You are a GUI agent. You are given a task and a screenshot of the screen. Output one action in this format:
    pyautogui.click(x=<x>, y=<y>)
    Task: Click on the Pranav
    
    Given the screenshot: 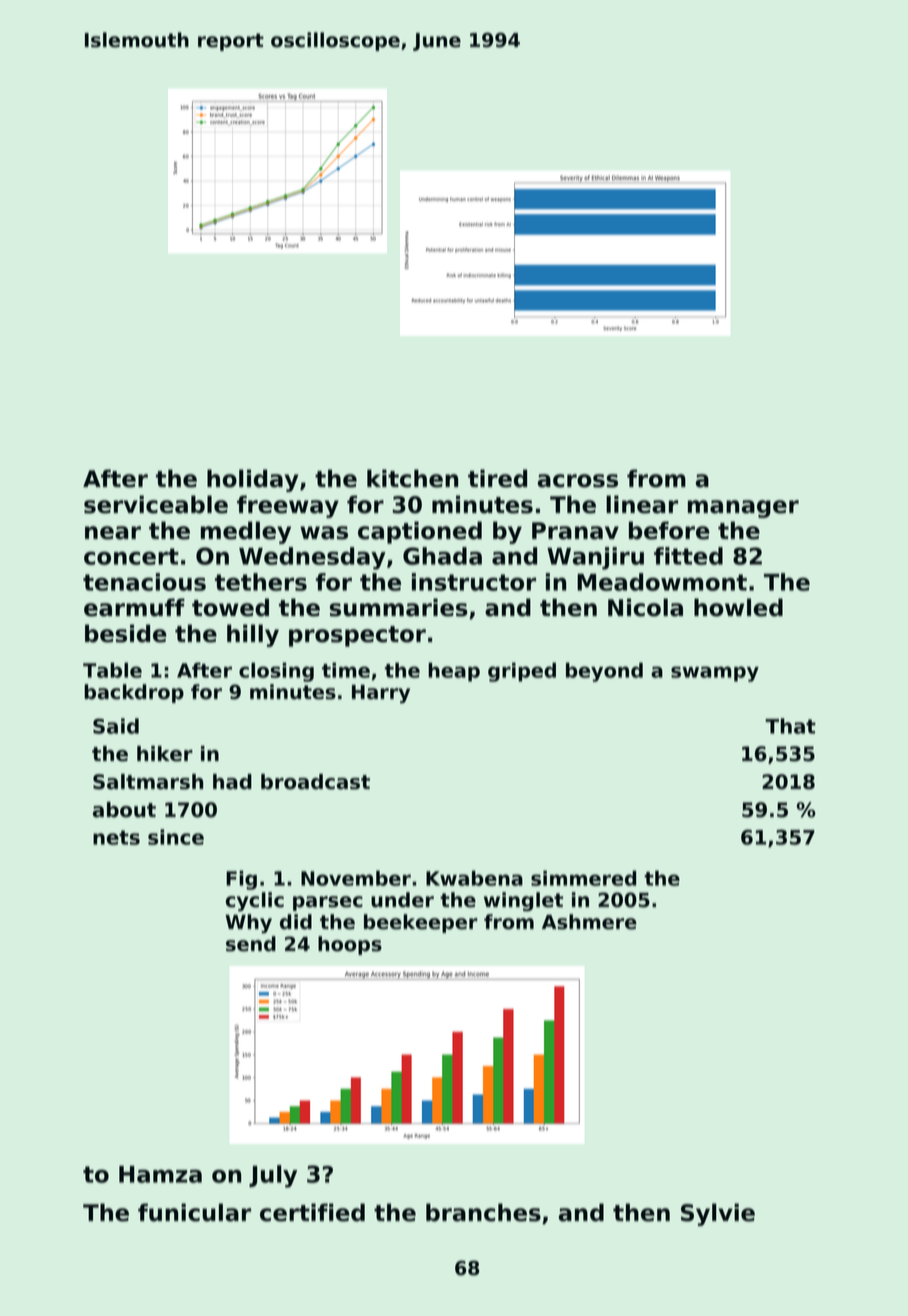 What is the action you would take?
    pyautogui.click(x=575, y=531)
